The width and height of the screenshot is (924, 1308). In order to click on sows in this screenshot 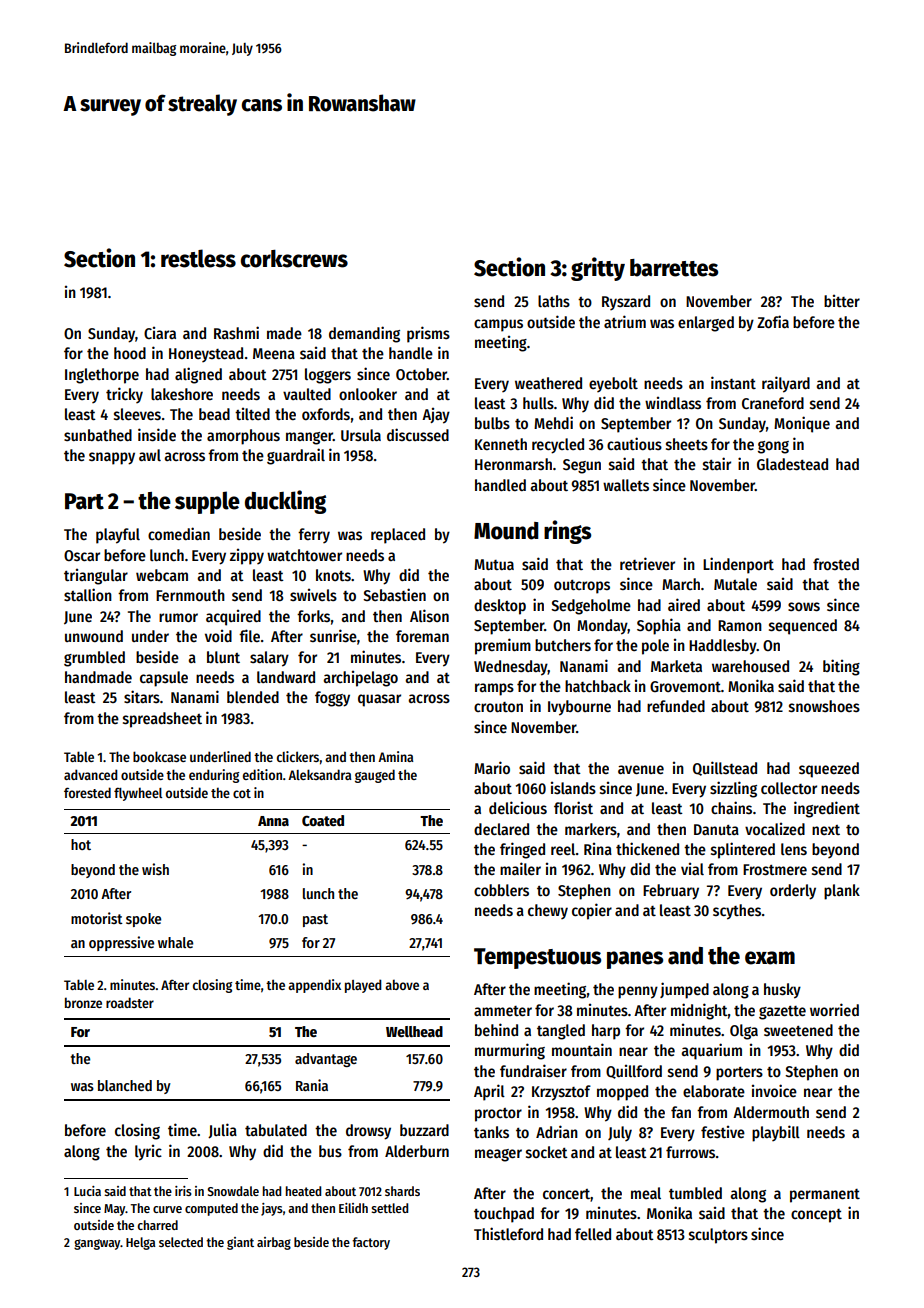, I will do `click(804, 607)`.
